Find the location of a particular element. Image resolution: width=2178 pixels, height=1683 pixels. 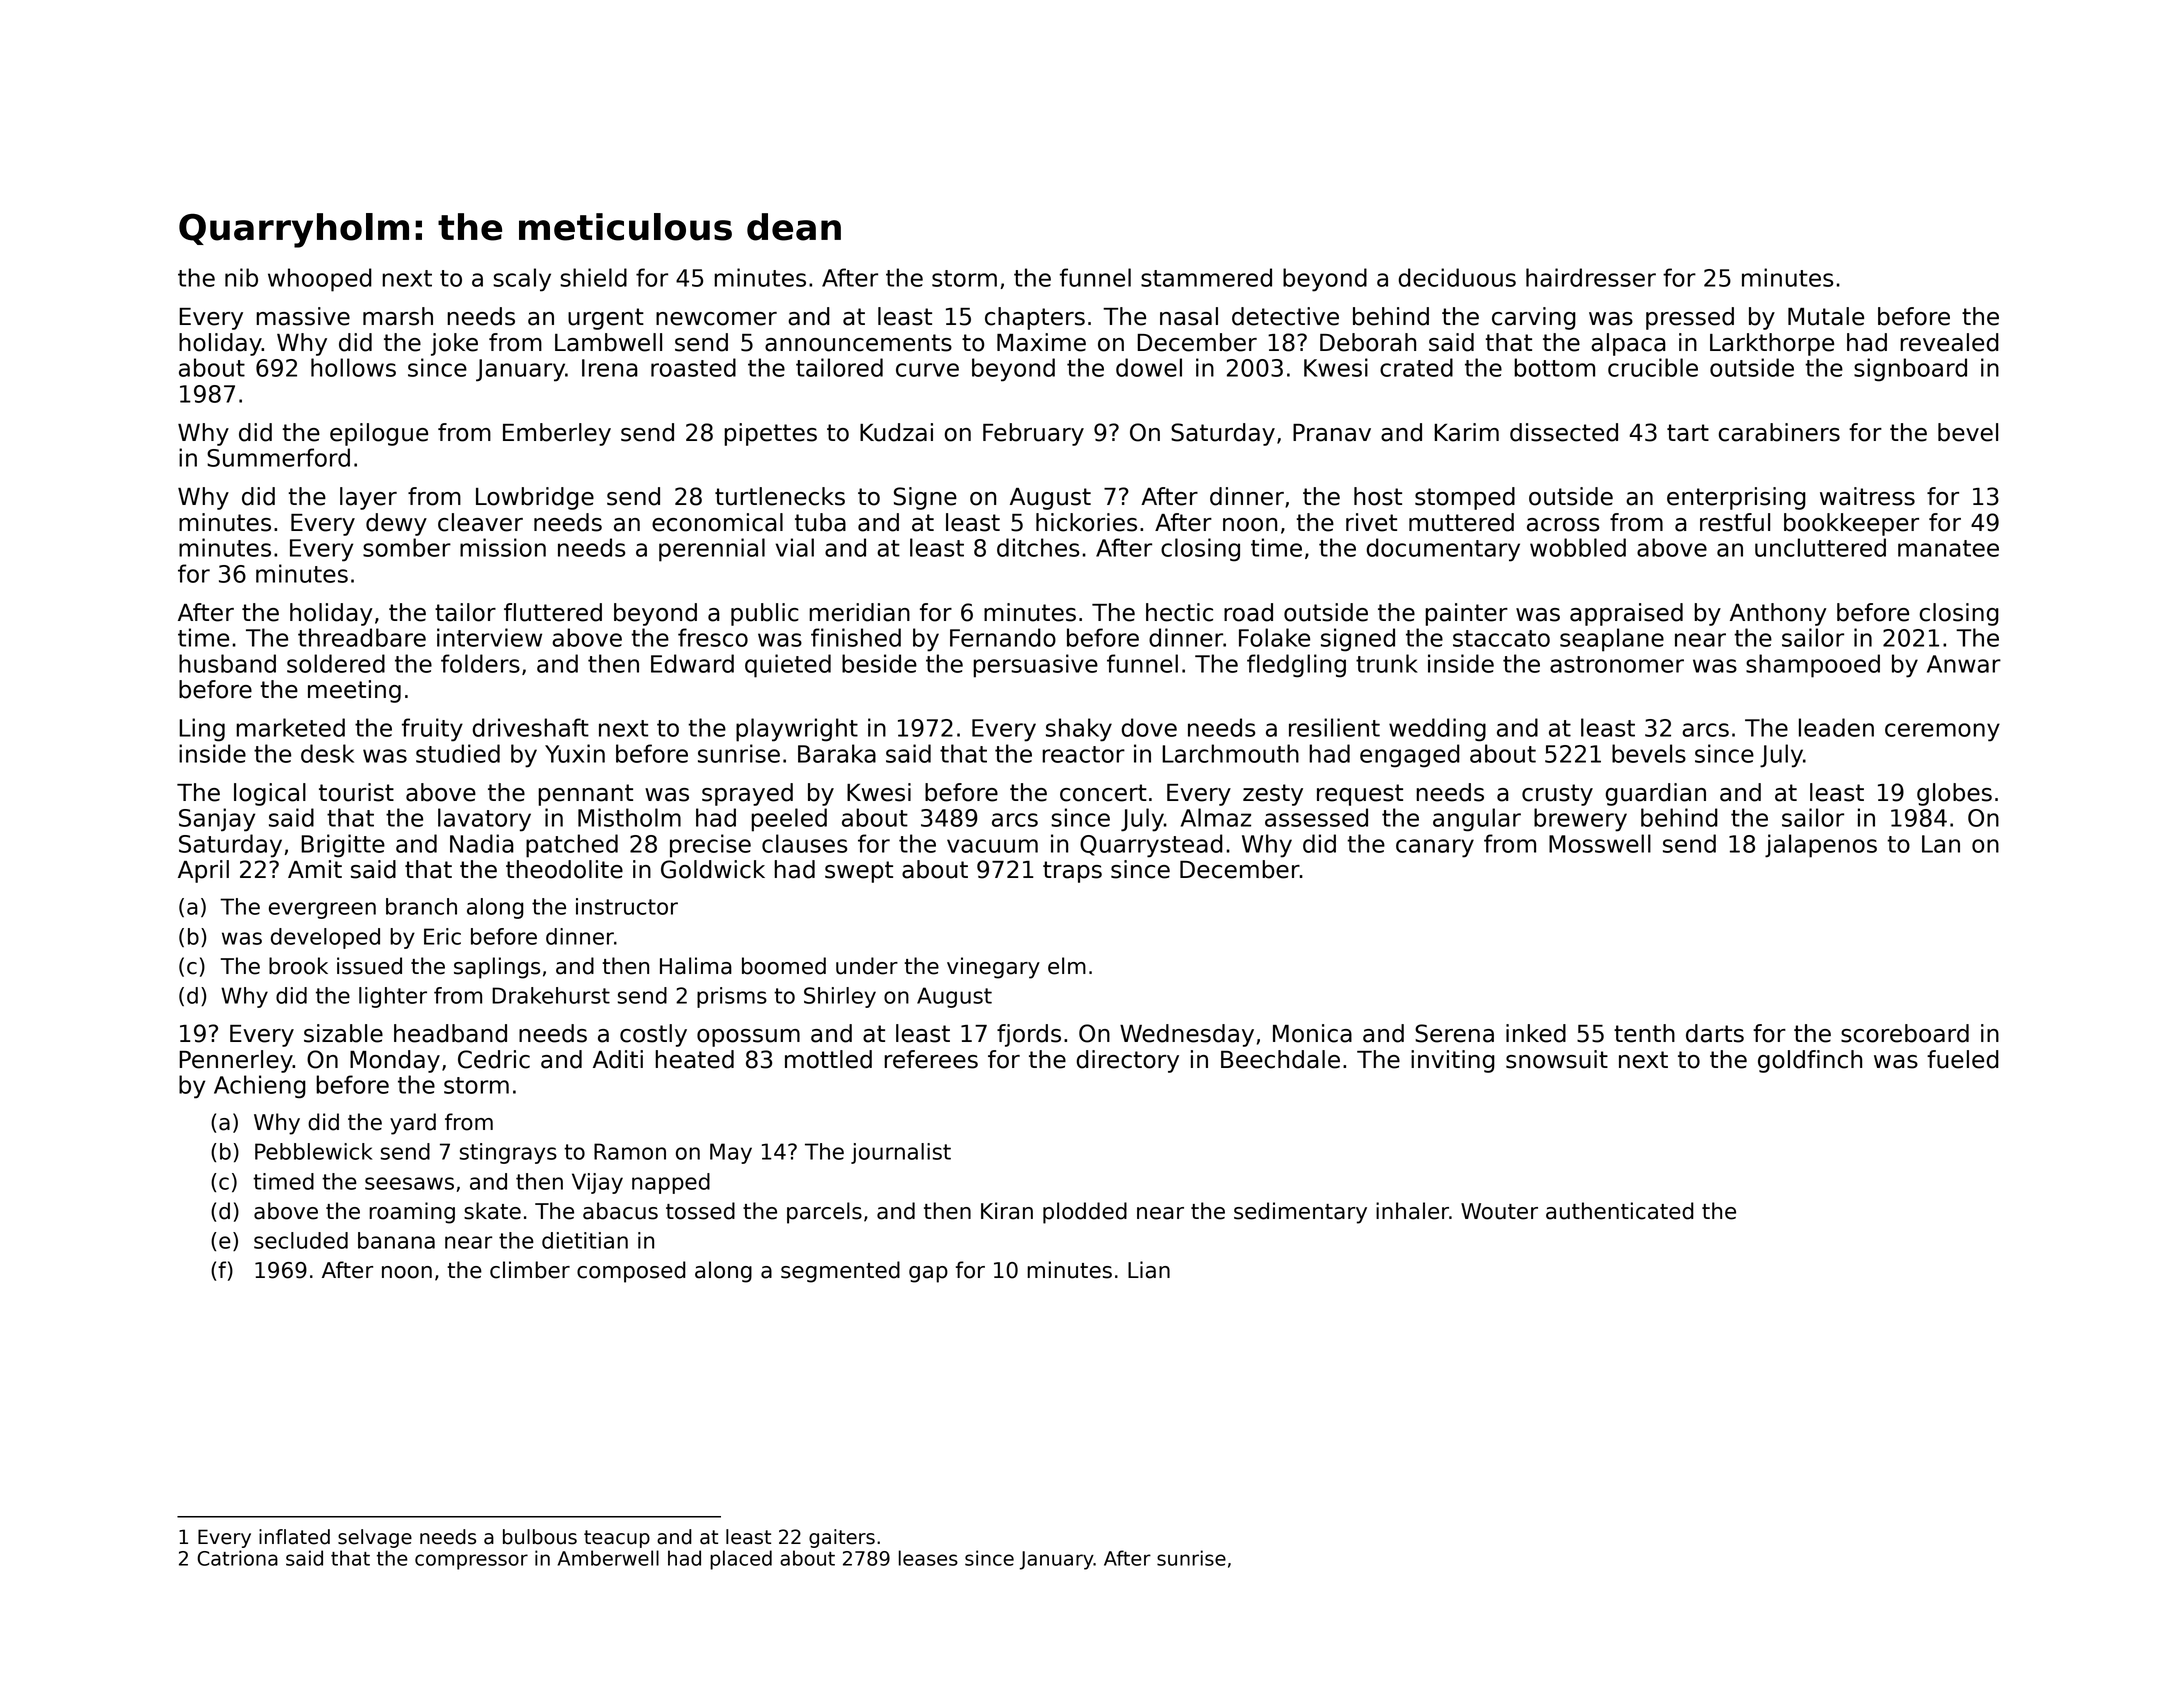

gaiters is located at coordinates (842, 1538).
